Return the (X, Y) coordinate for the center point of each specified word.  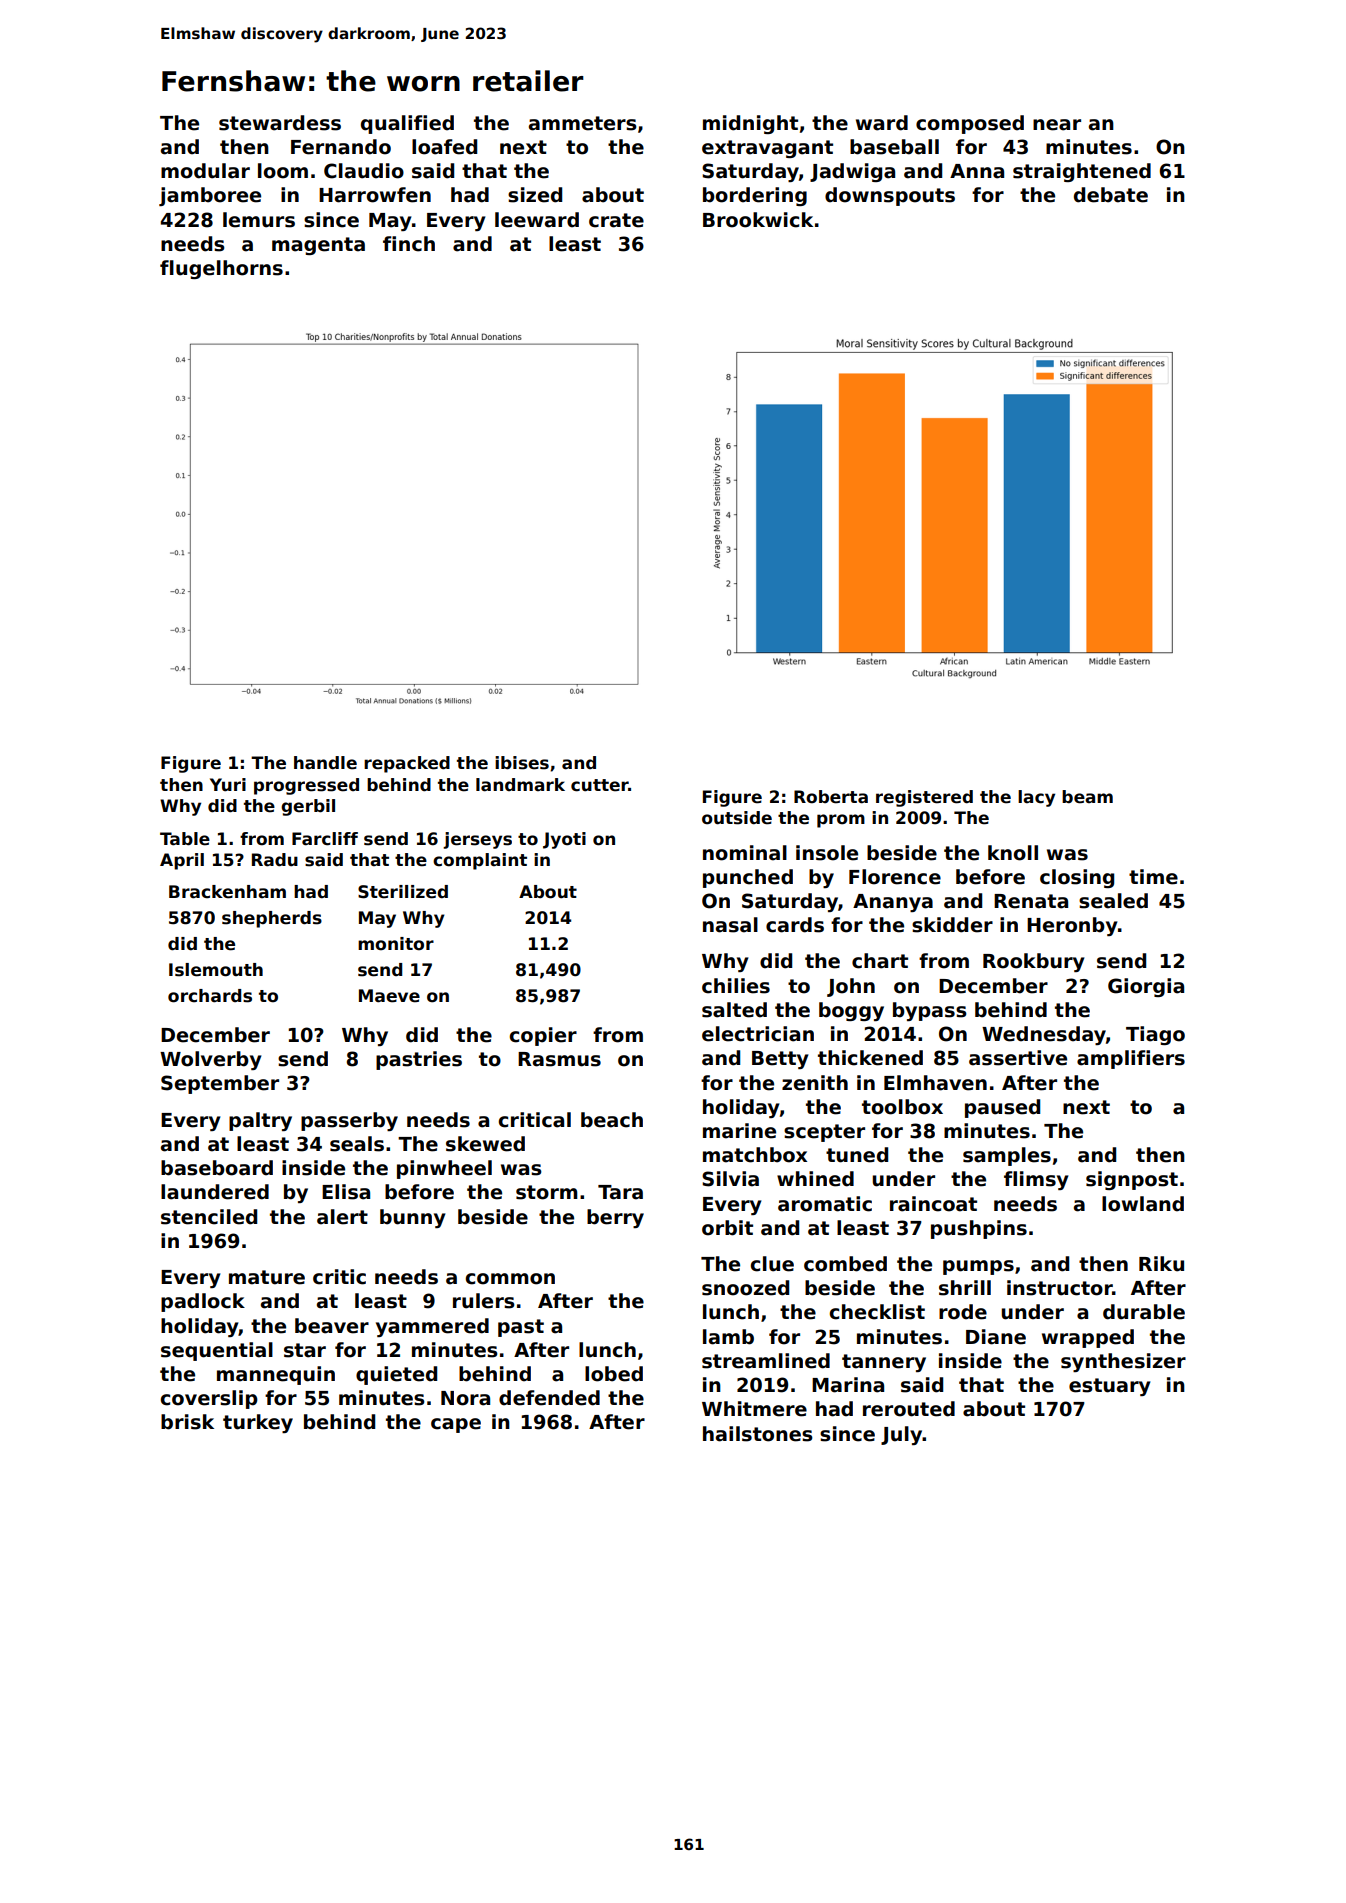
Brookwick (758, 220)
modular (205, 171)
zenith (815, 1083)
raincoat (933, 1204)
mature (267, 1277)
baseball (894, 147)
